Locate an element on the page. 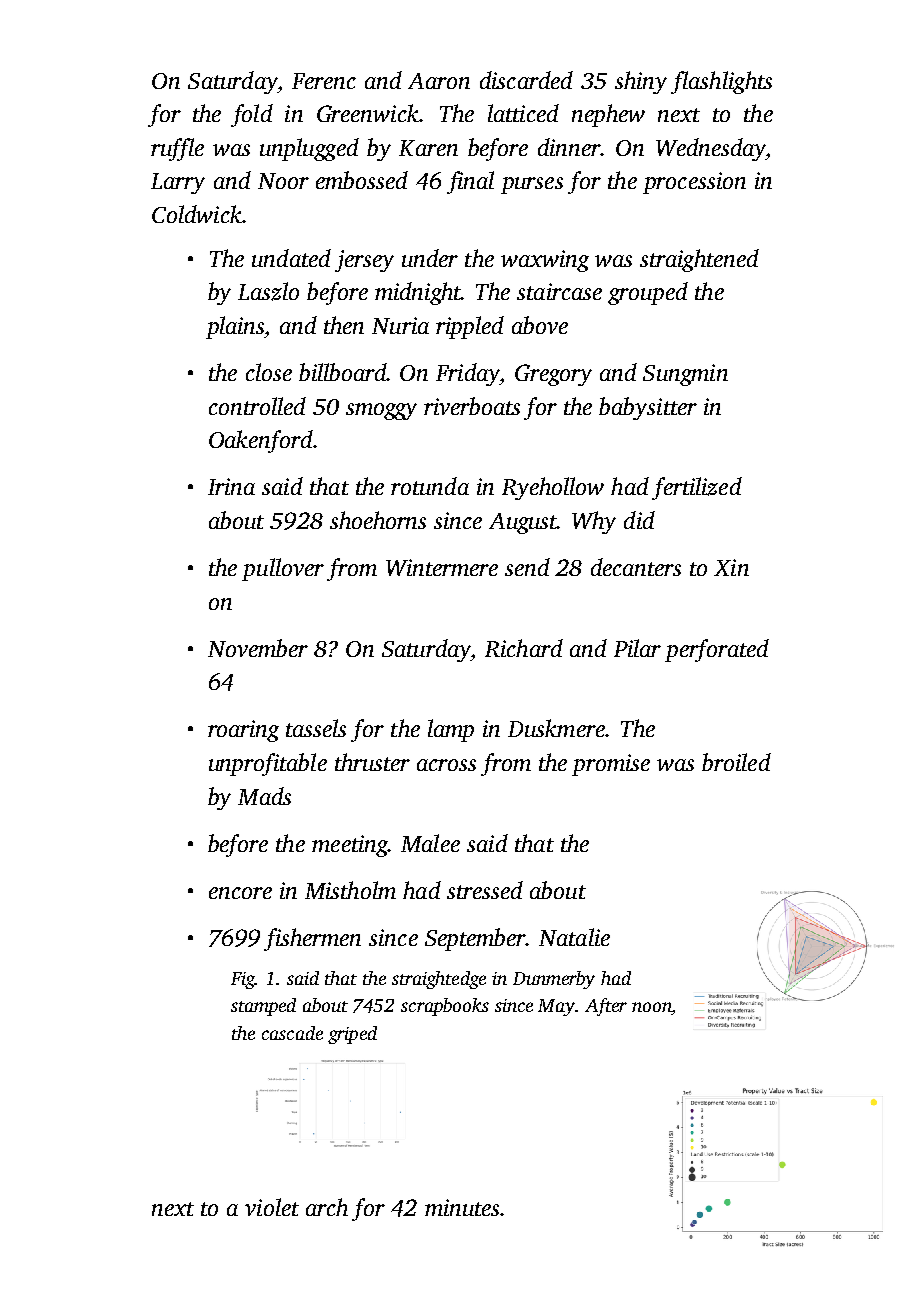  Natalie is located at coordinates (574, 937).
